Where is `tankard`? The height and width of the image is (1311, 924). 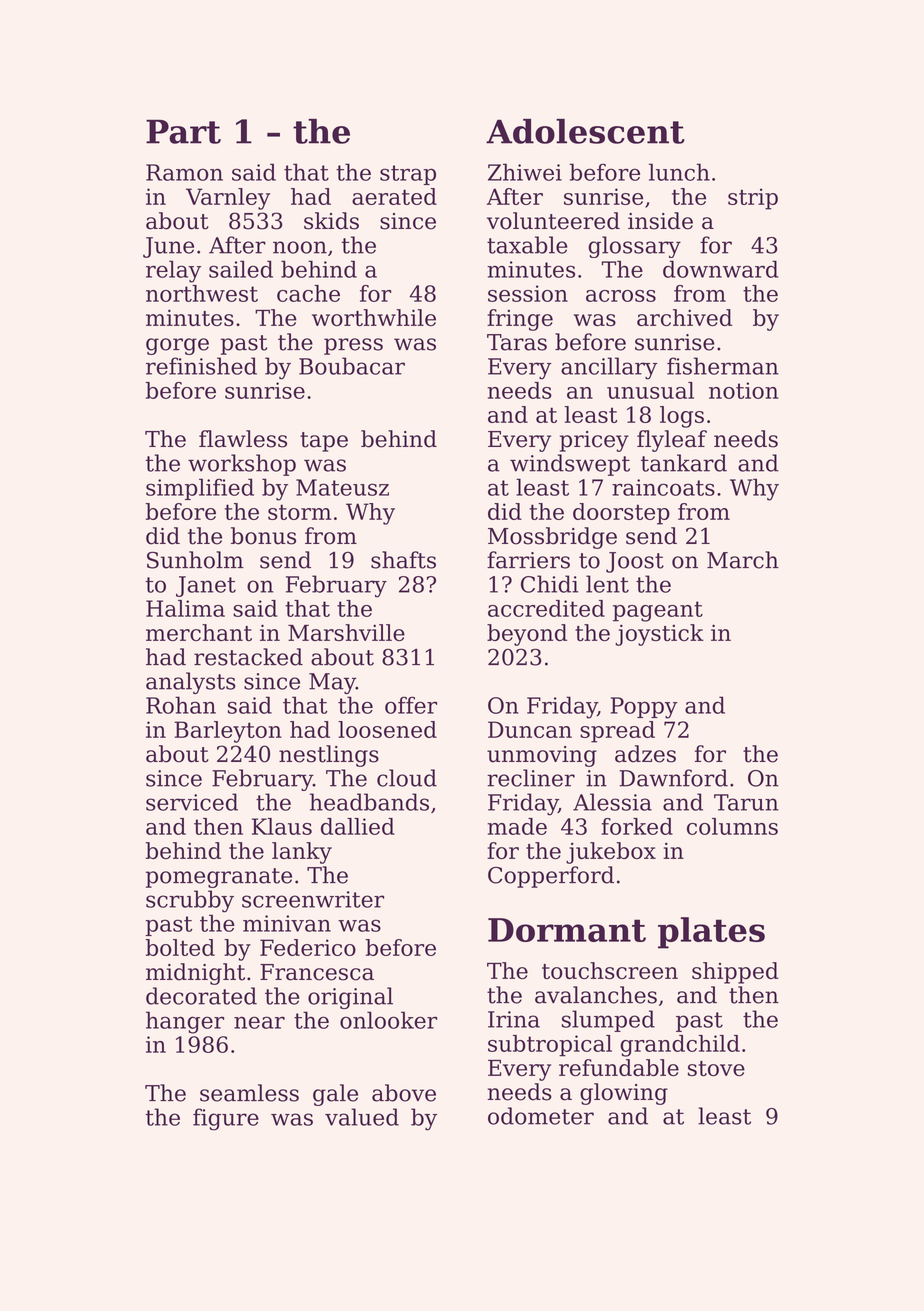 tankard is located at coordinates (684, 463).
